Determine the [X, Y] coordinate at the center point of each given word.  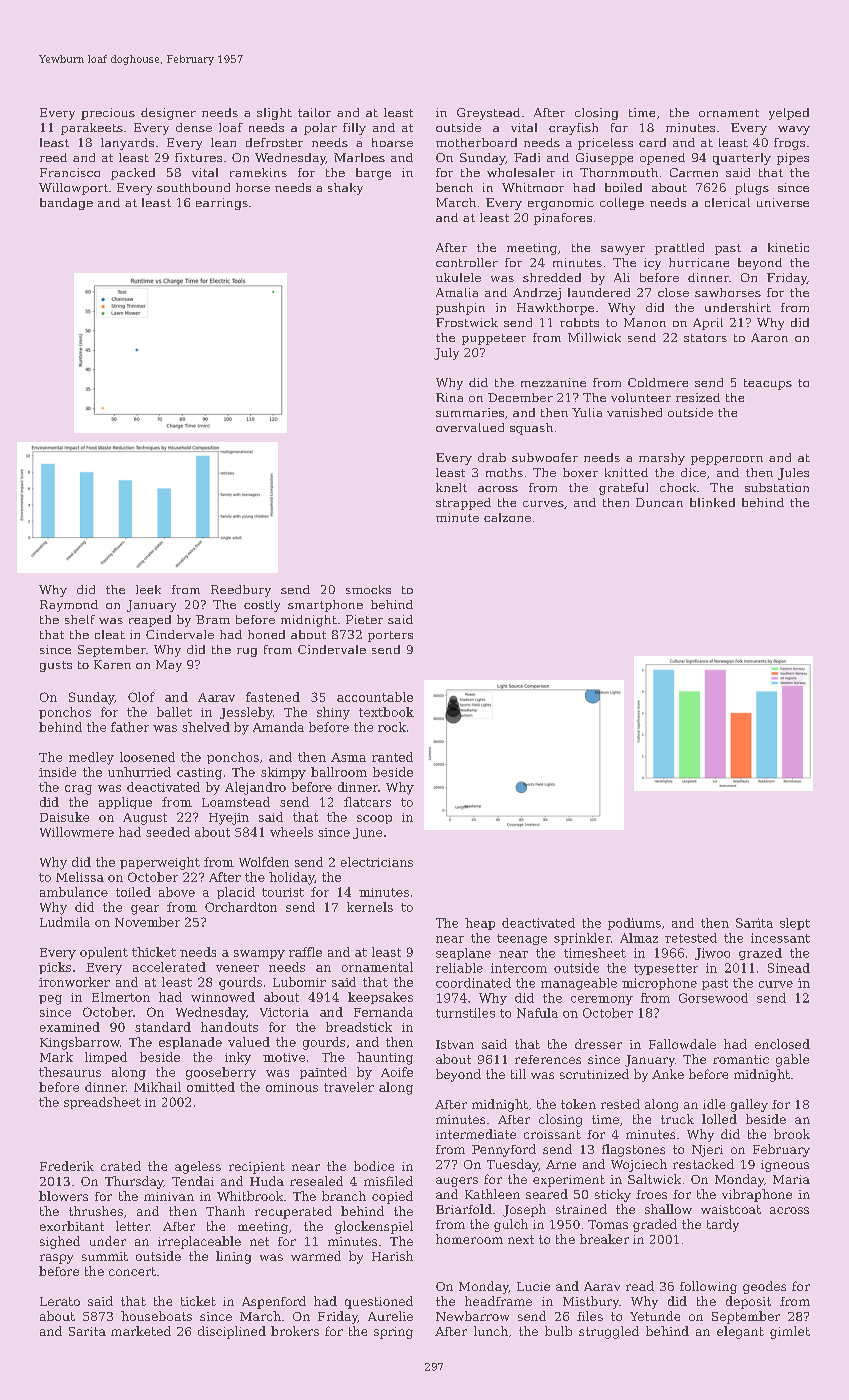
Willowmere [77, 832]
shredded [552, 277]
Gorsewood [713, 998]
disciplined [232, 1332]
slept [795, 924]
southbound [193, 187]
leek [148, 589]
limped [106, 1058]
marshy [662, 459]
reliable [459, 968]
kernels [370, 907]
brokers [295, 1331]
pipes [793, 159]
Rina [449, 397]
